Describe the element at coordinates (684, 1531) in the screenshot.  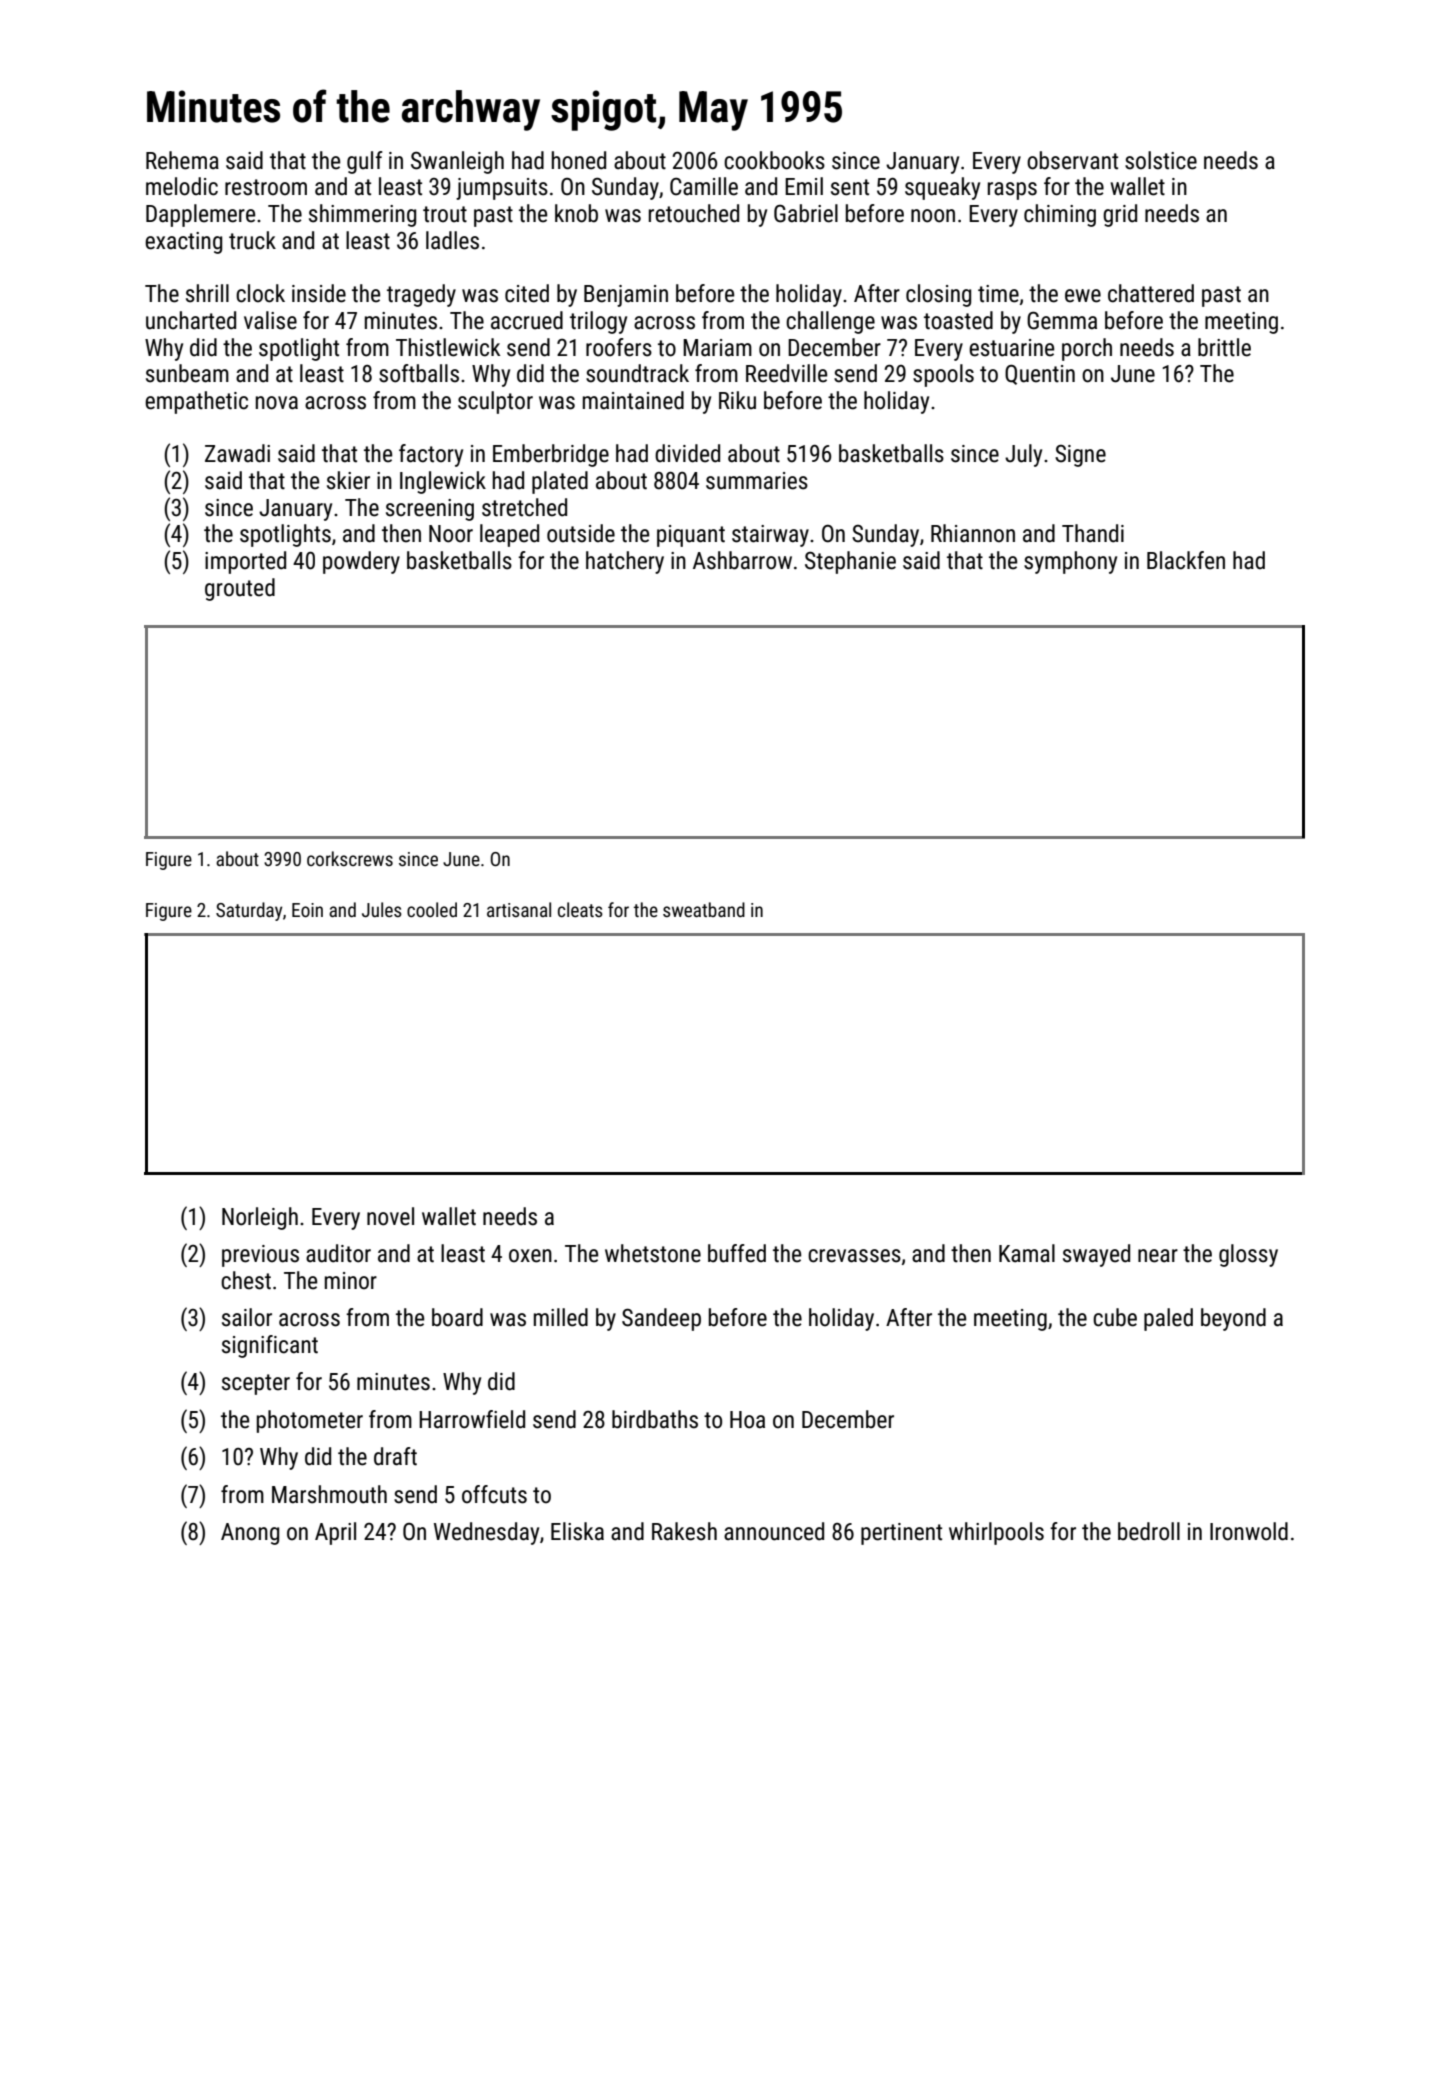
I see `Rakesh` at that location.
